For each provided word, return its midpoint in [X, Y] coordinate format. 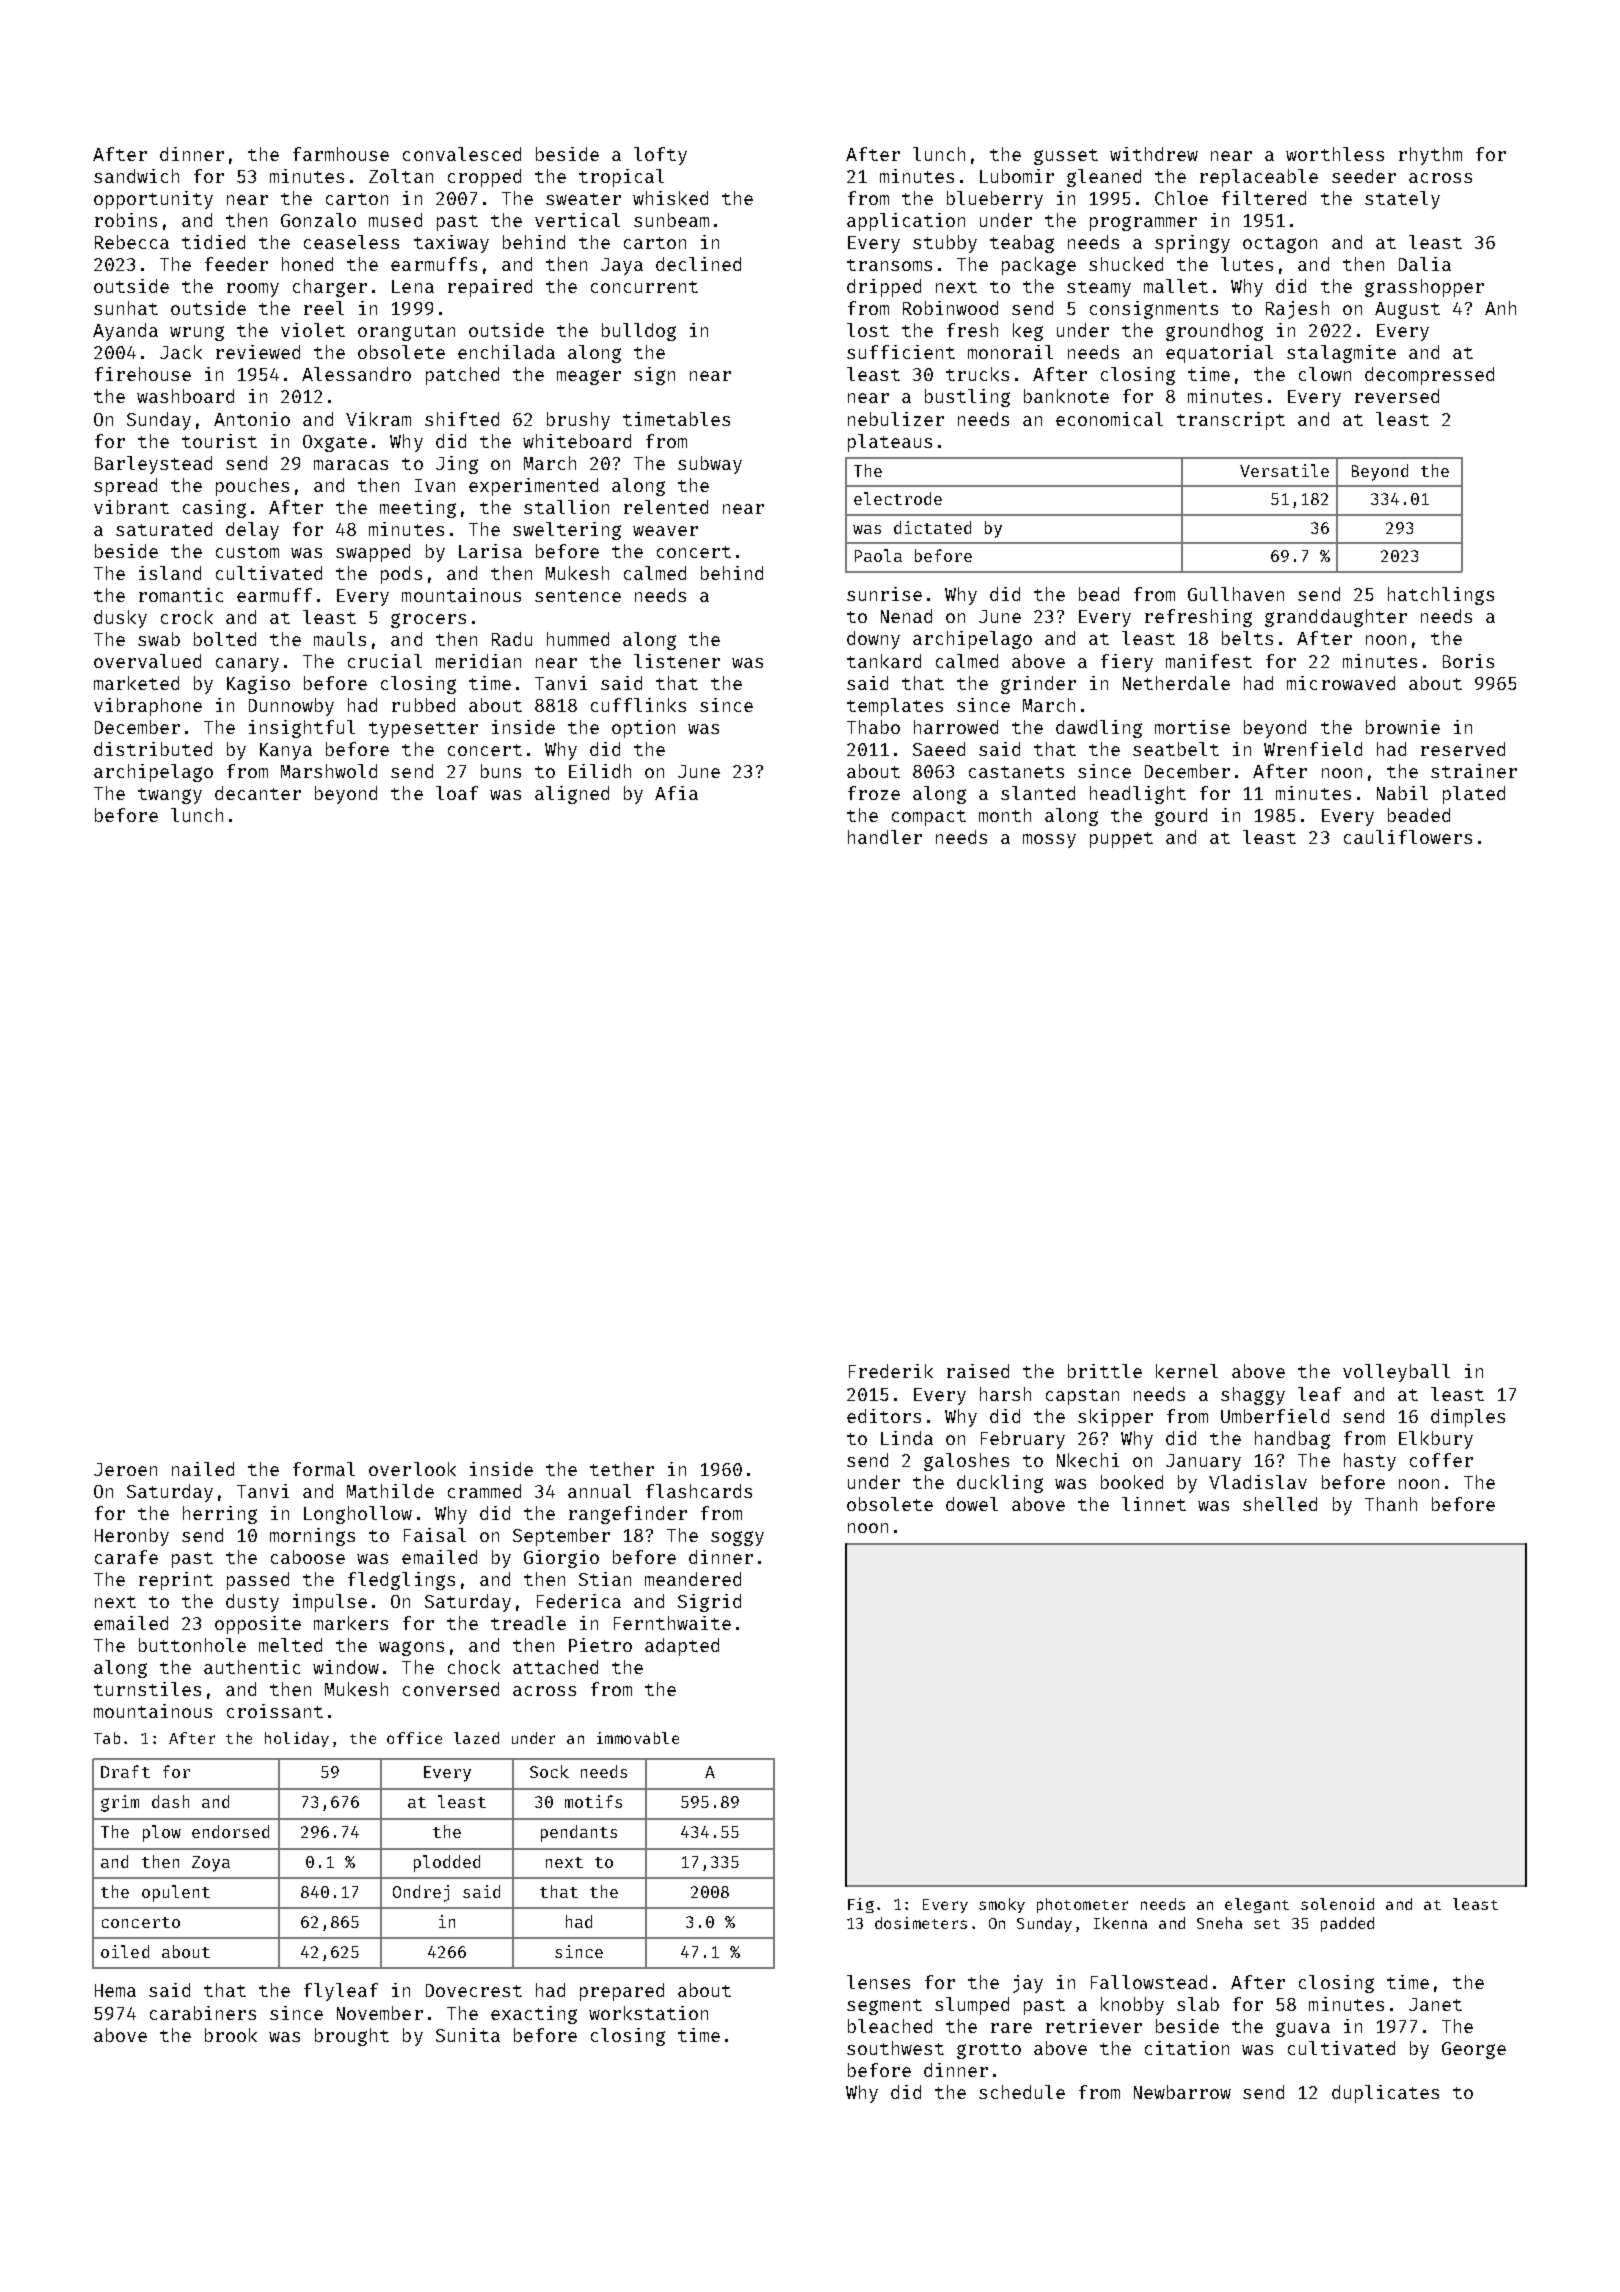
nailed [203, 1469]
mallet [1176, 286]
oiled [125, 1951]
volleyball [1396, 1373]
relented [666, 507]
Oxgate [335, 443]
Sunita [468, 2035]
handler [885, 837]
